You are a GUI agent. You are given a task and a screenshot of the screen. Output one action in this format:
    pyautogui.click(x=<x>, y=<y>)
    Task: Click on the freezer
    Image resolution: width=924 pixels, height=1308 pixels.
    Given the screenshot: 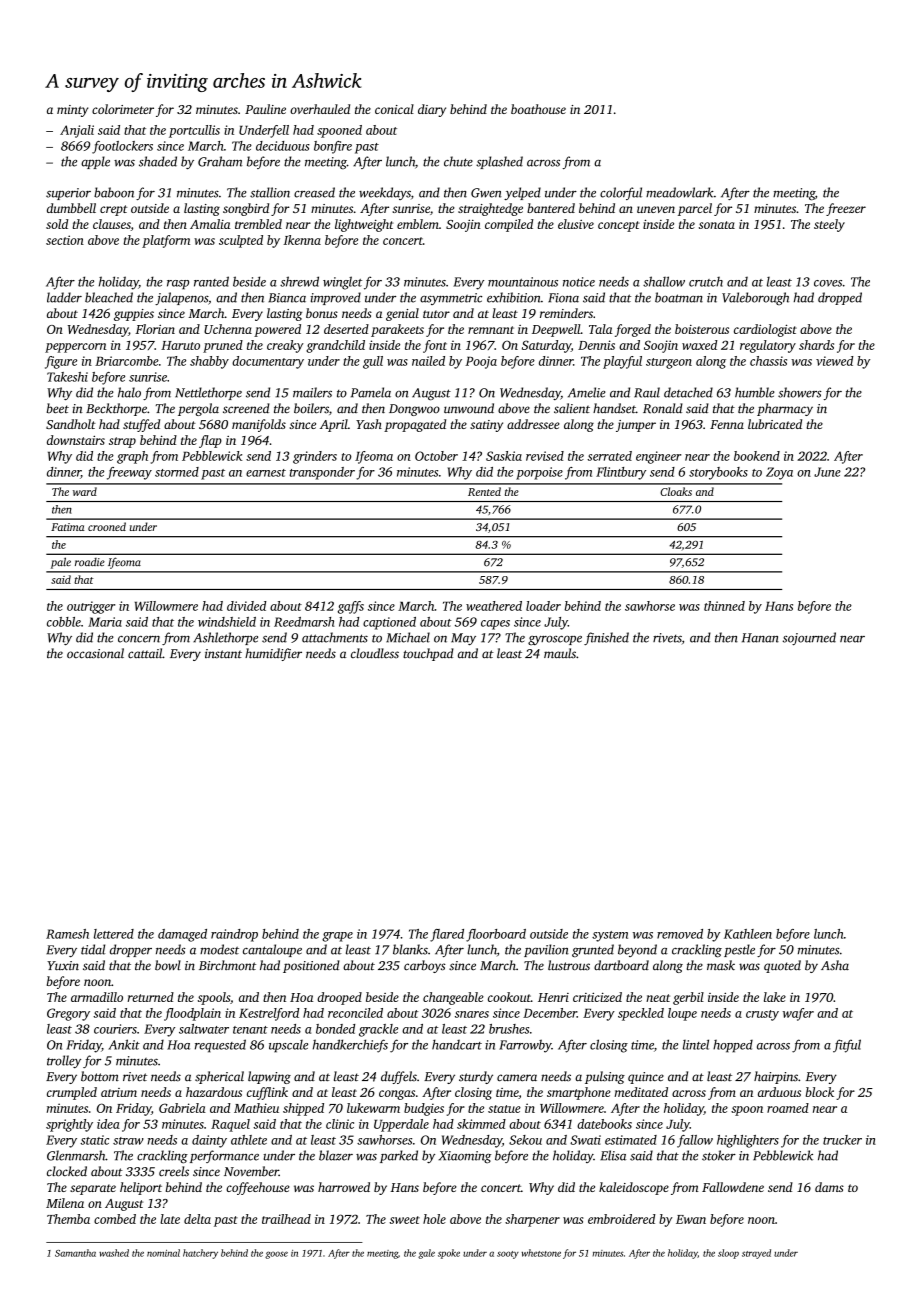 What is the action you would take?
    pyautogui.click(x=846, y=209)
